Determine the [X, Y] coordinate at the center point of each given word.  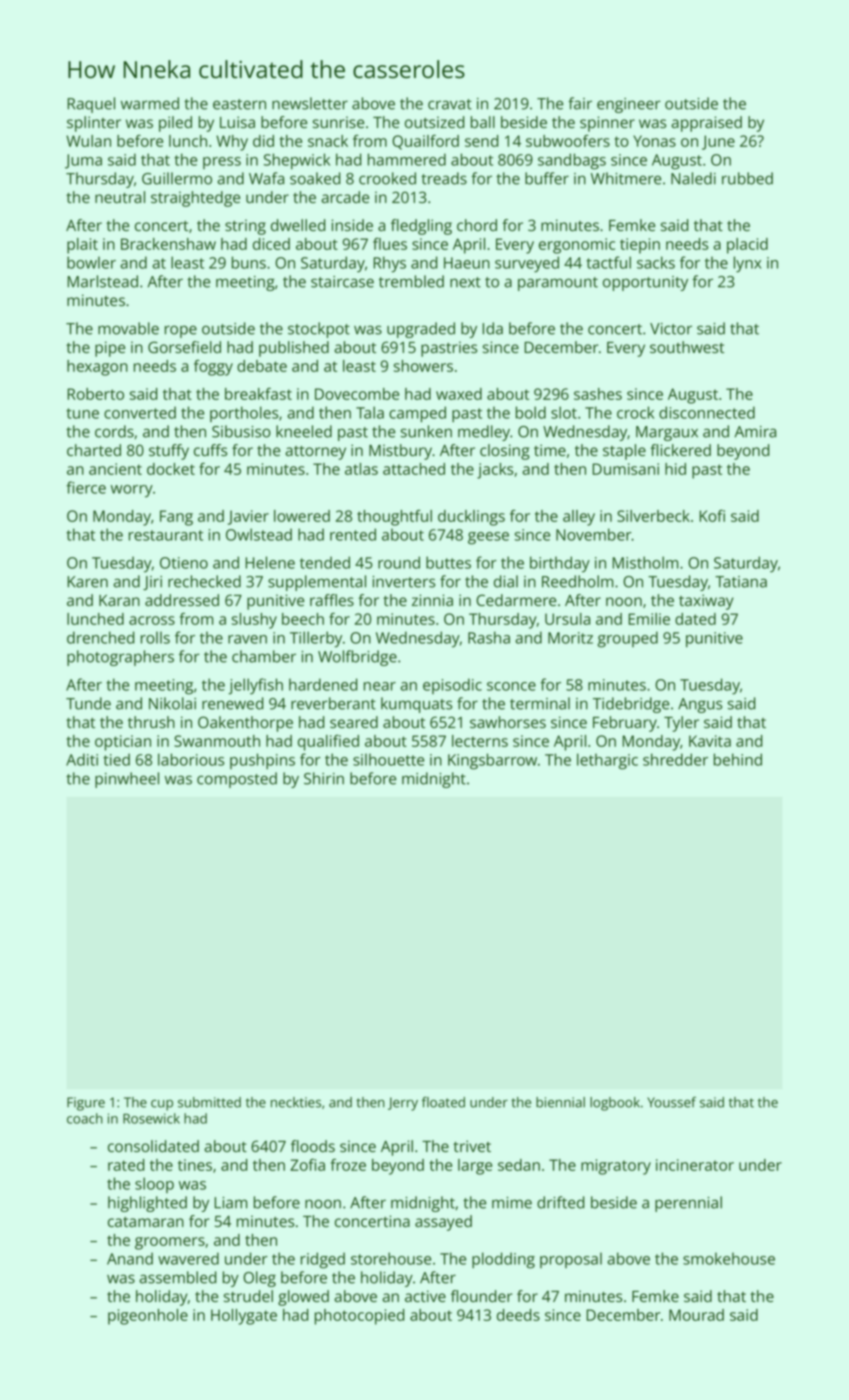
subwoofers [568, 141]
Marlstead [102, 281]
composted [237, 780]
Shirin [324, 778]
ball [483, 122]
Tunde [88, 703]
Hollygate [244, 1317]
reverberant [333, 703]
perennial [688, 1204]
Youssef [671, 1102]
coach [85, 1118]
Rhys [389, 264]
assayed [443, 1223]
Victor [671, 329]
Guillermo [177, 178]
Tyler [681, 724]
